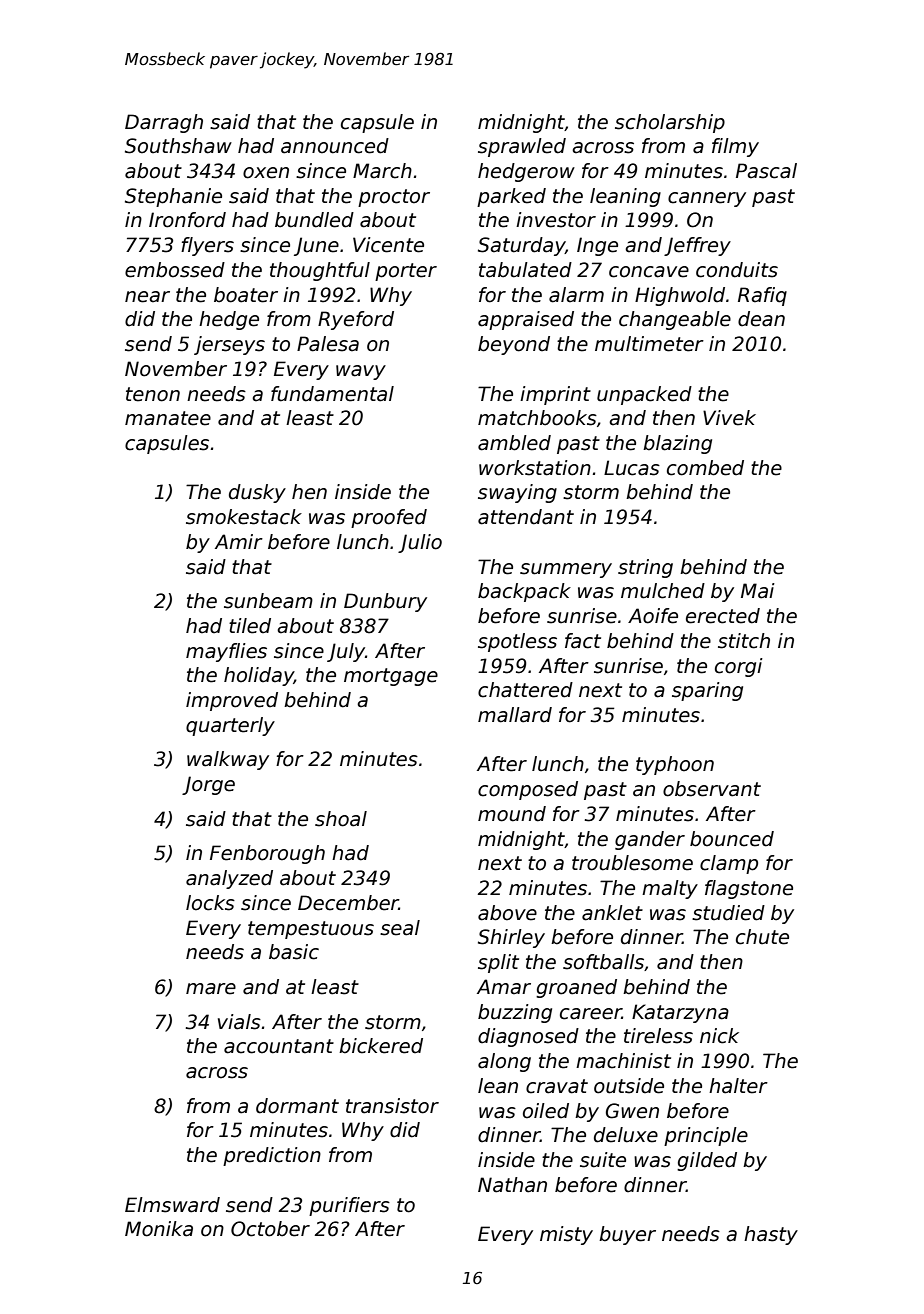  What do you see at coordinates (164, 123) in the page?
I see `Darragh` at bounding box center [164, 123].
